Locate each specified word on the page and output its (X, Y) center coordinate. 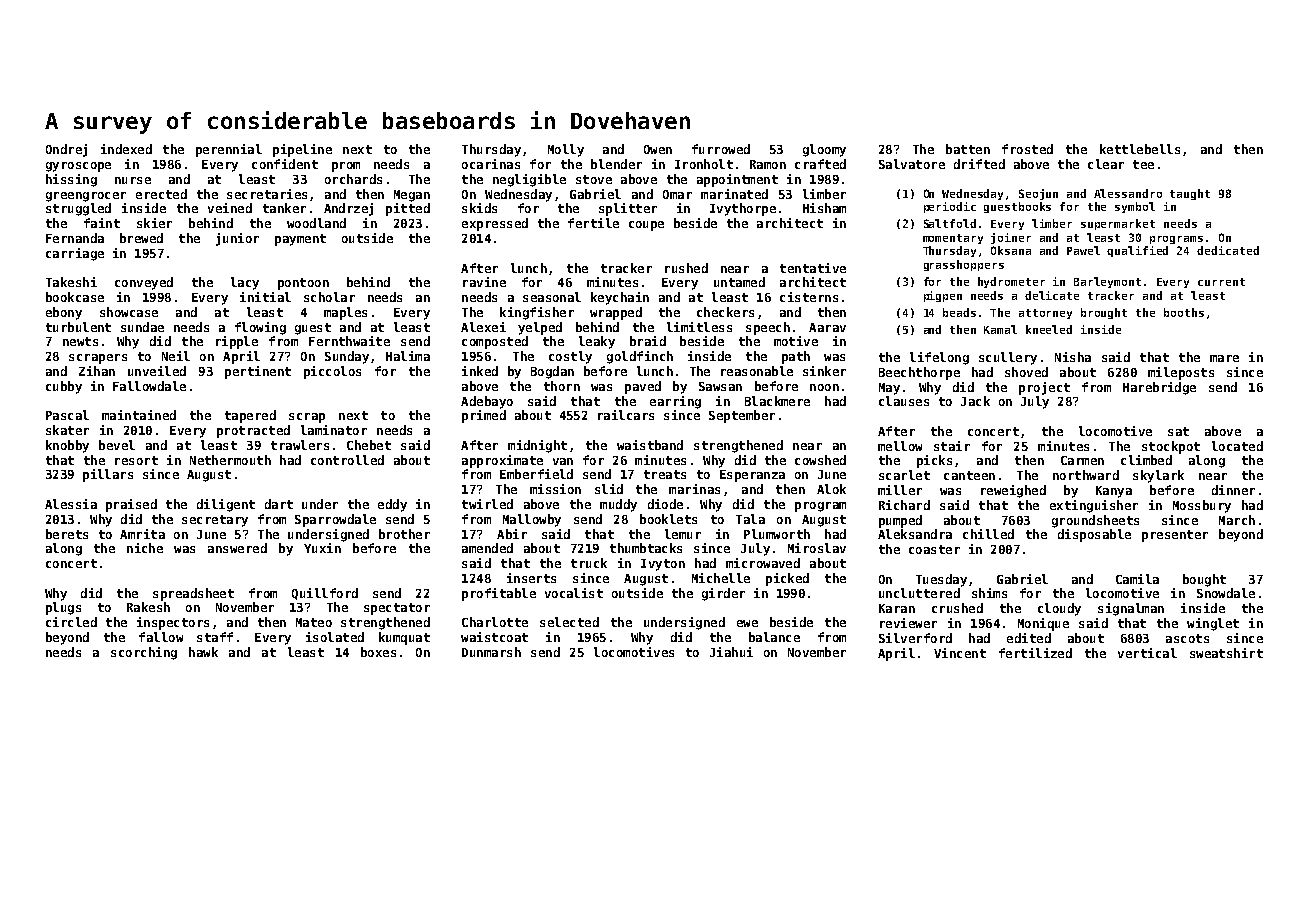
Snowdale (1226, 593)
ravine (484, 282)
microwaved (763, 563)
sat (1178, 431)
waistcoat (494, 637)
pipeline (302, 150)
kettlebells (1140, 149)
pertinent (258, 372)
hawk (203, 652)
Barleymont (1107, 282)
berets (67, 534)
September (742, 416)
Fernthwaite (349, 341)
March (1237, 520)
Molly (566, 150)
